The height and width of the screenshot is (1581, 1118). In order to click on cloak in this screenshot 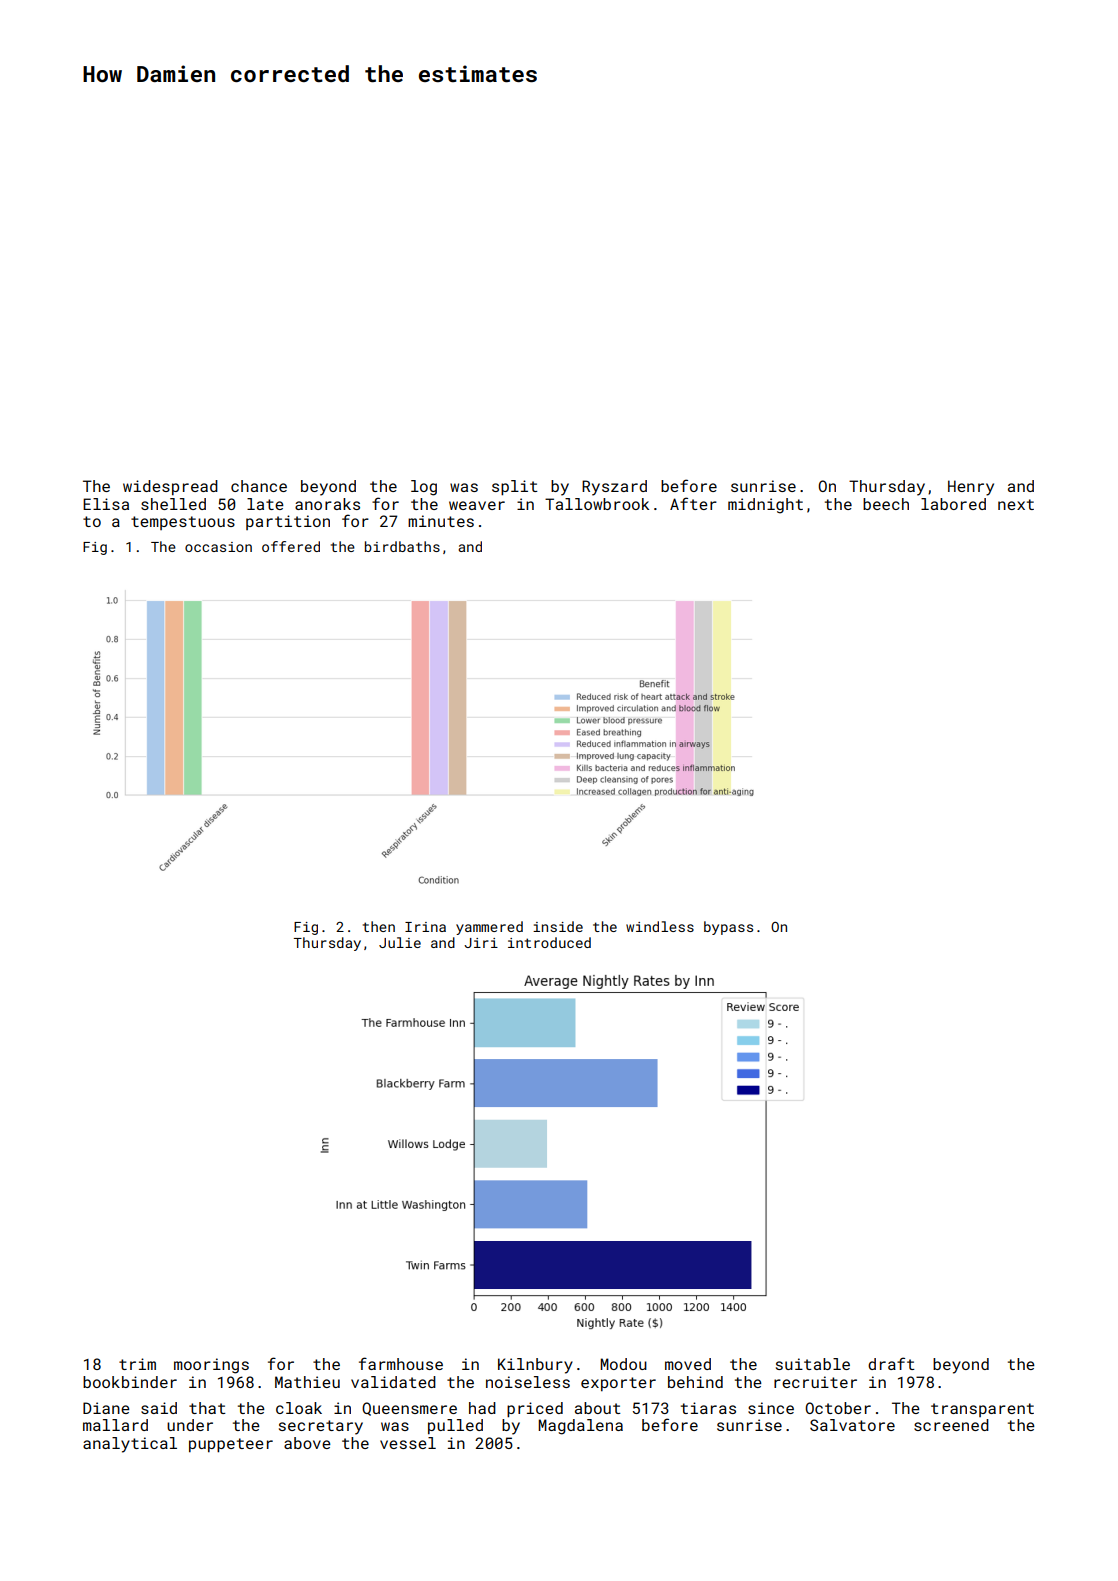, I will do `click(299, 1408)`.
